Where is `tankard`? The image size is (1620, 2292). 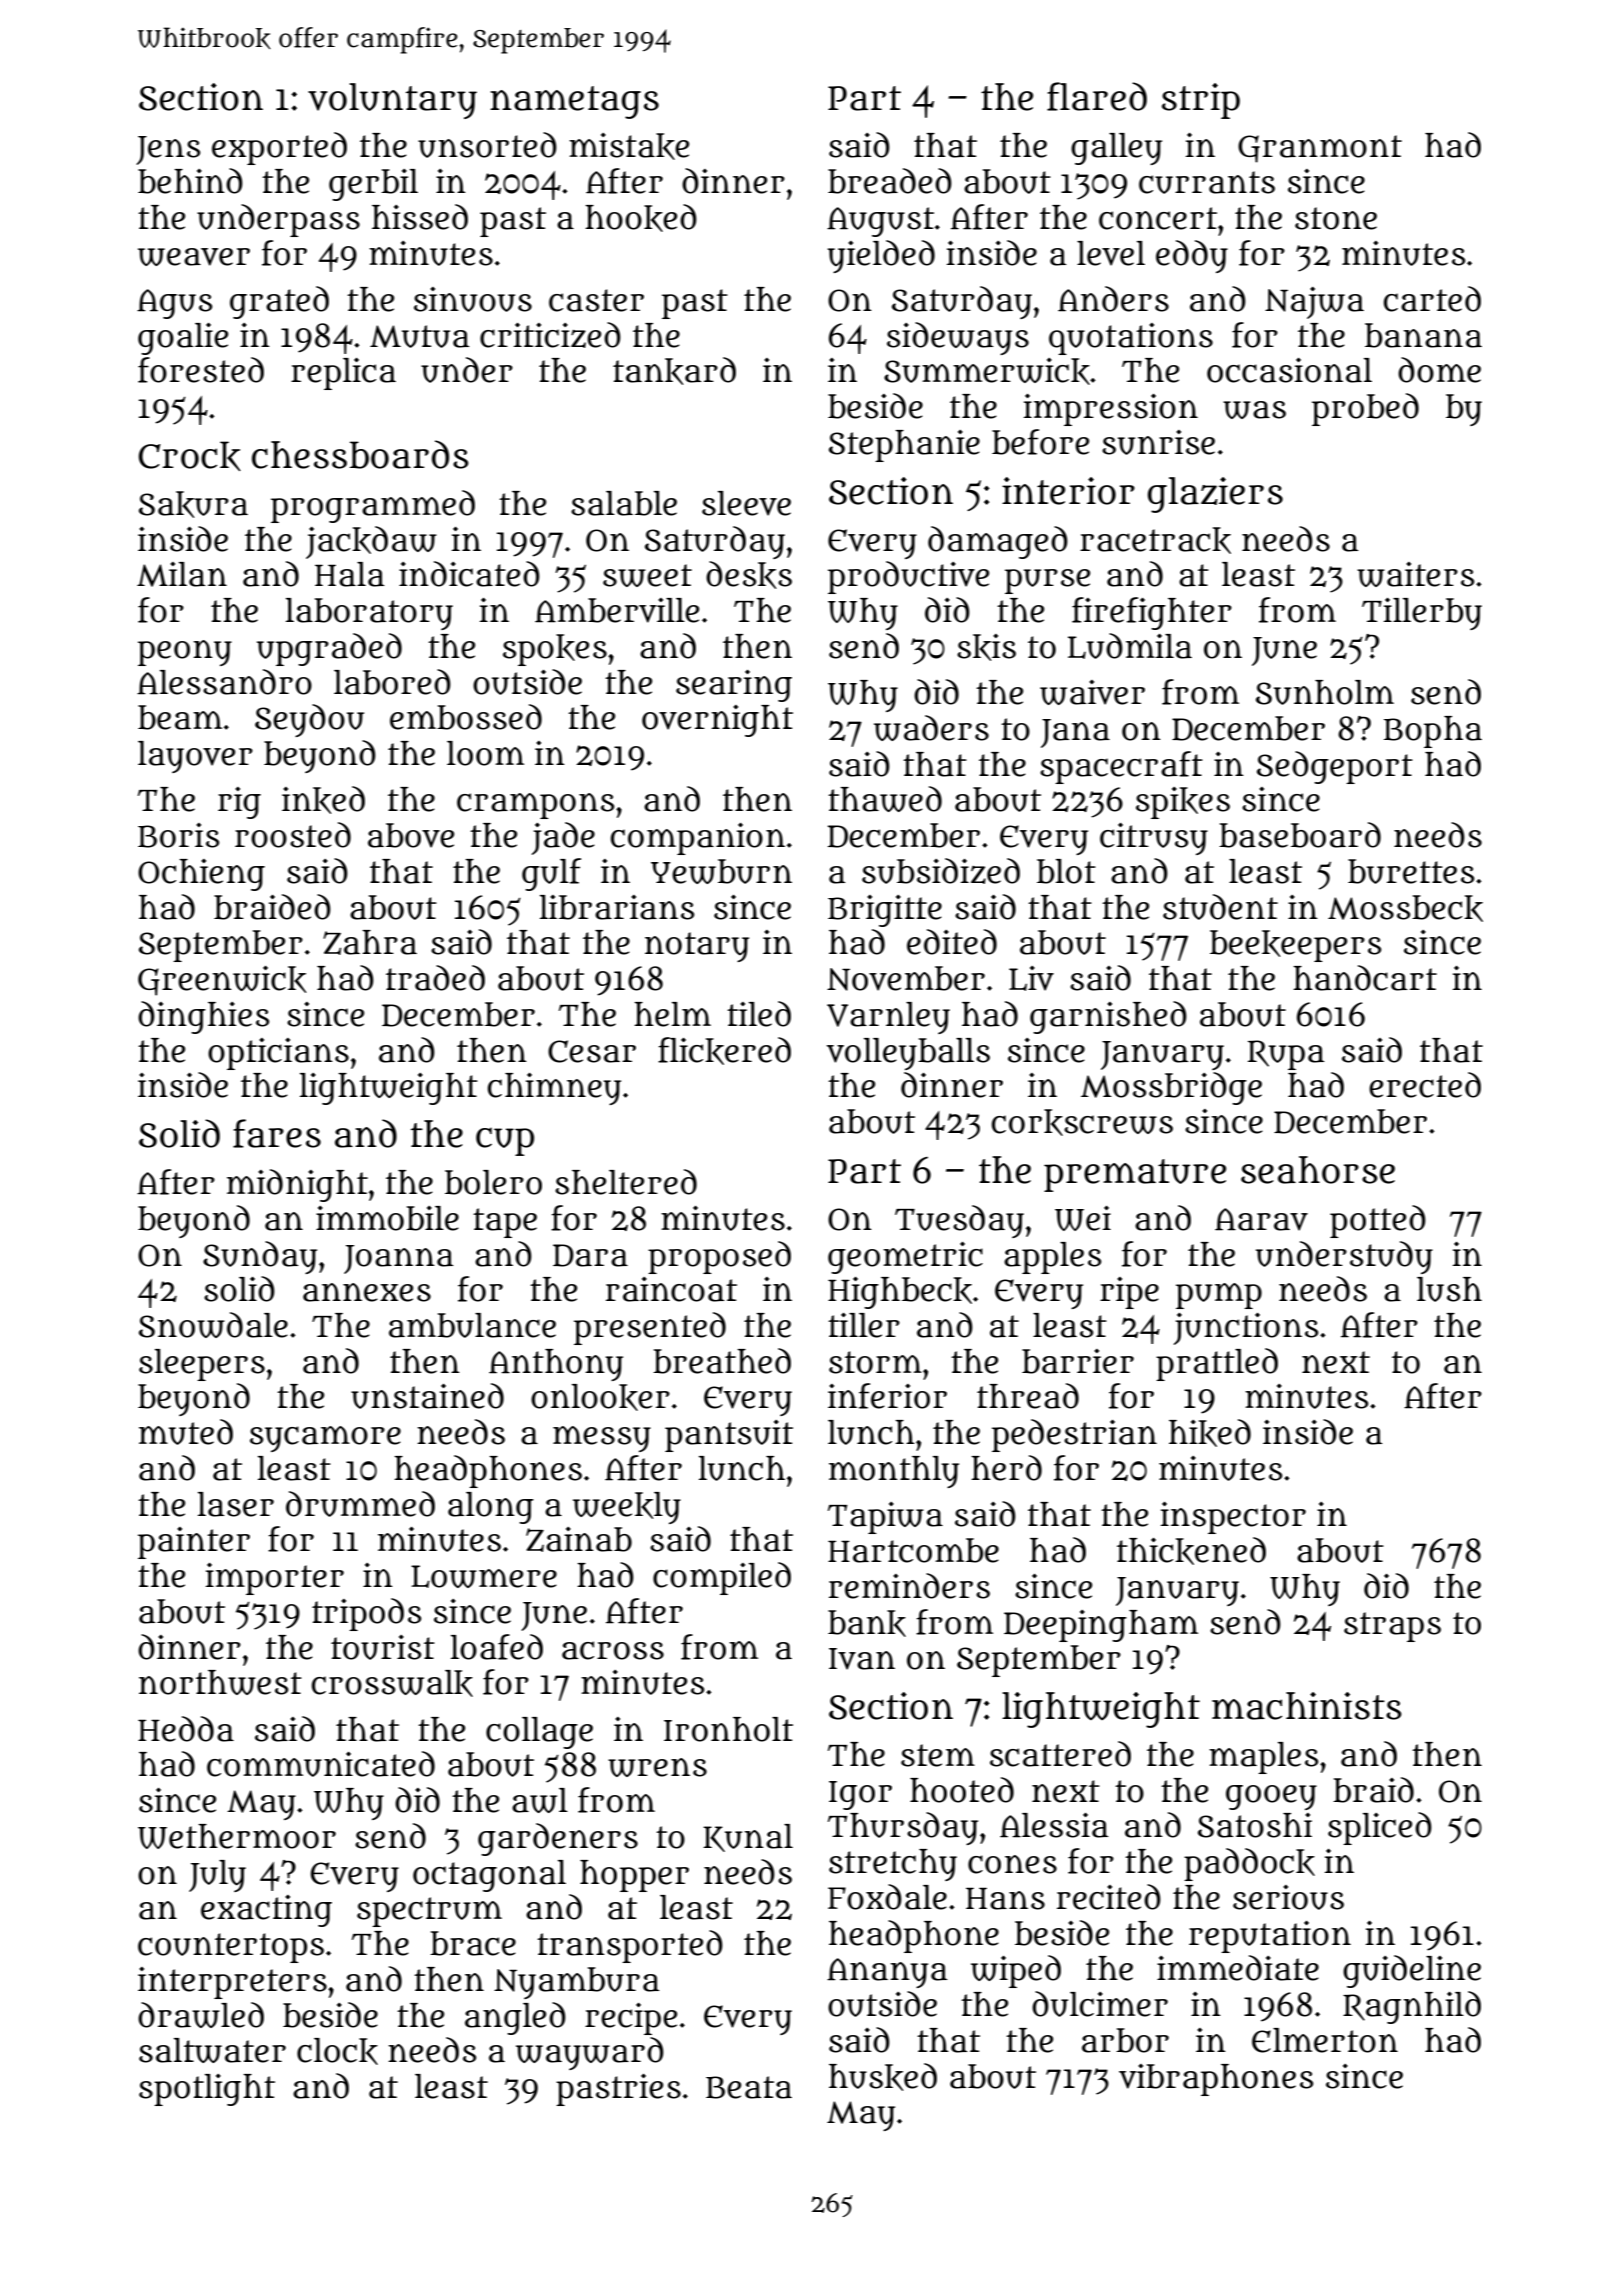 tankard is located at coordinates (674, 371).
